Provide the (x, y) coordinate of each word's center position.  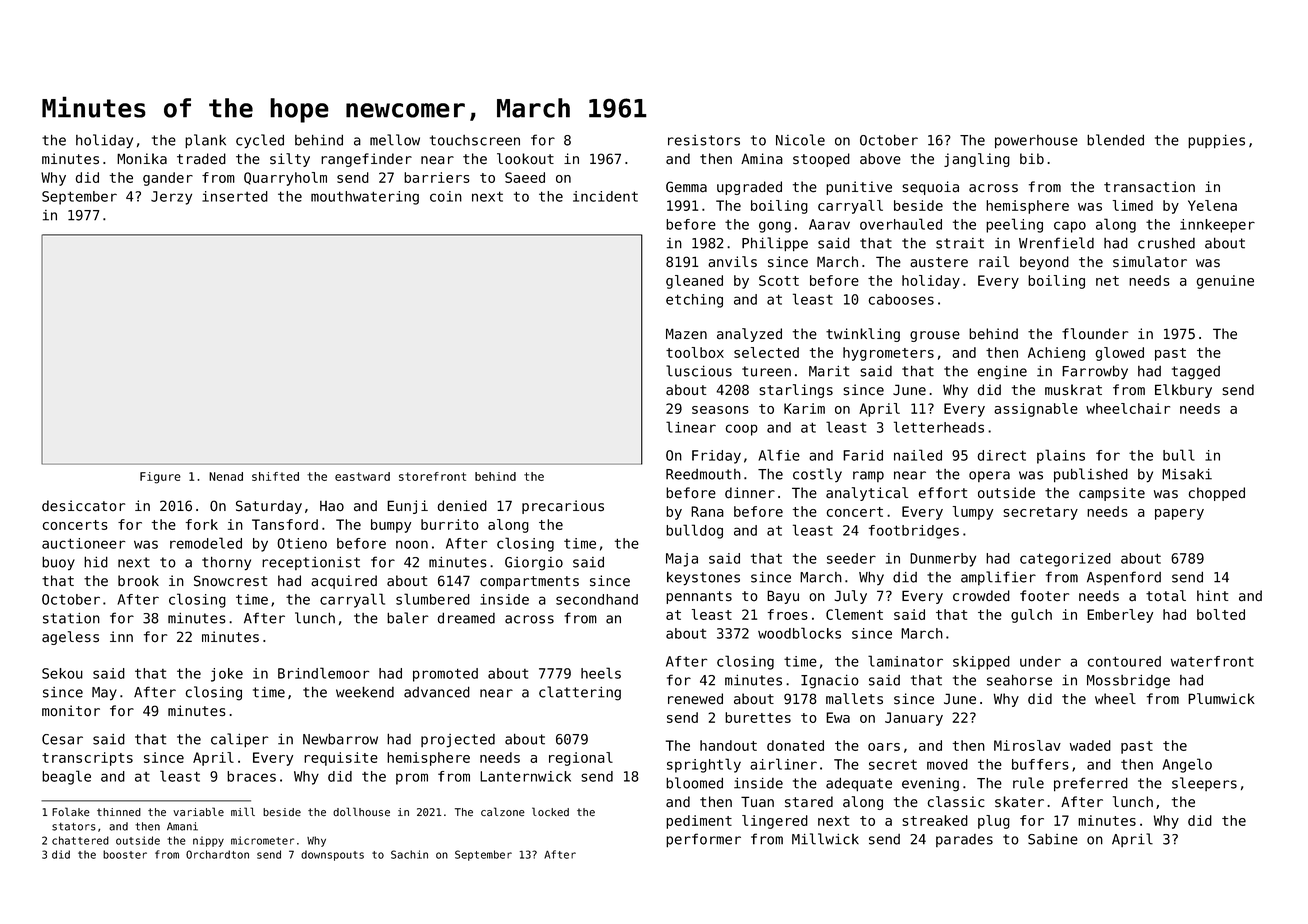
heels (601, 673)
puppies (1216, 142)
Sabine (1053, 839)
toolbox (695, 352)
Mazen (686, 334)
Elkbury (1183, 391)
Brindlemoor (323, 673)
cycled (260, 141)
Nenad (226, 476)
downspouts (332, 855)
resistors (704, 140)
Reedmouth (703, 474)
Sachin (409, 854)
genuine (1225, 282)
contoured (1124, 661)
